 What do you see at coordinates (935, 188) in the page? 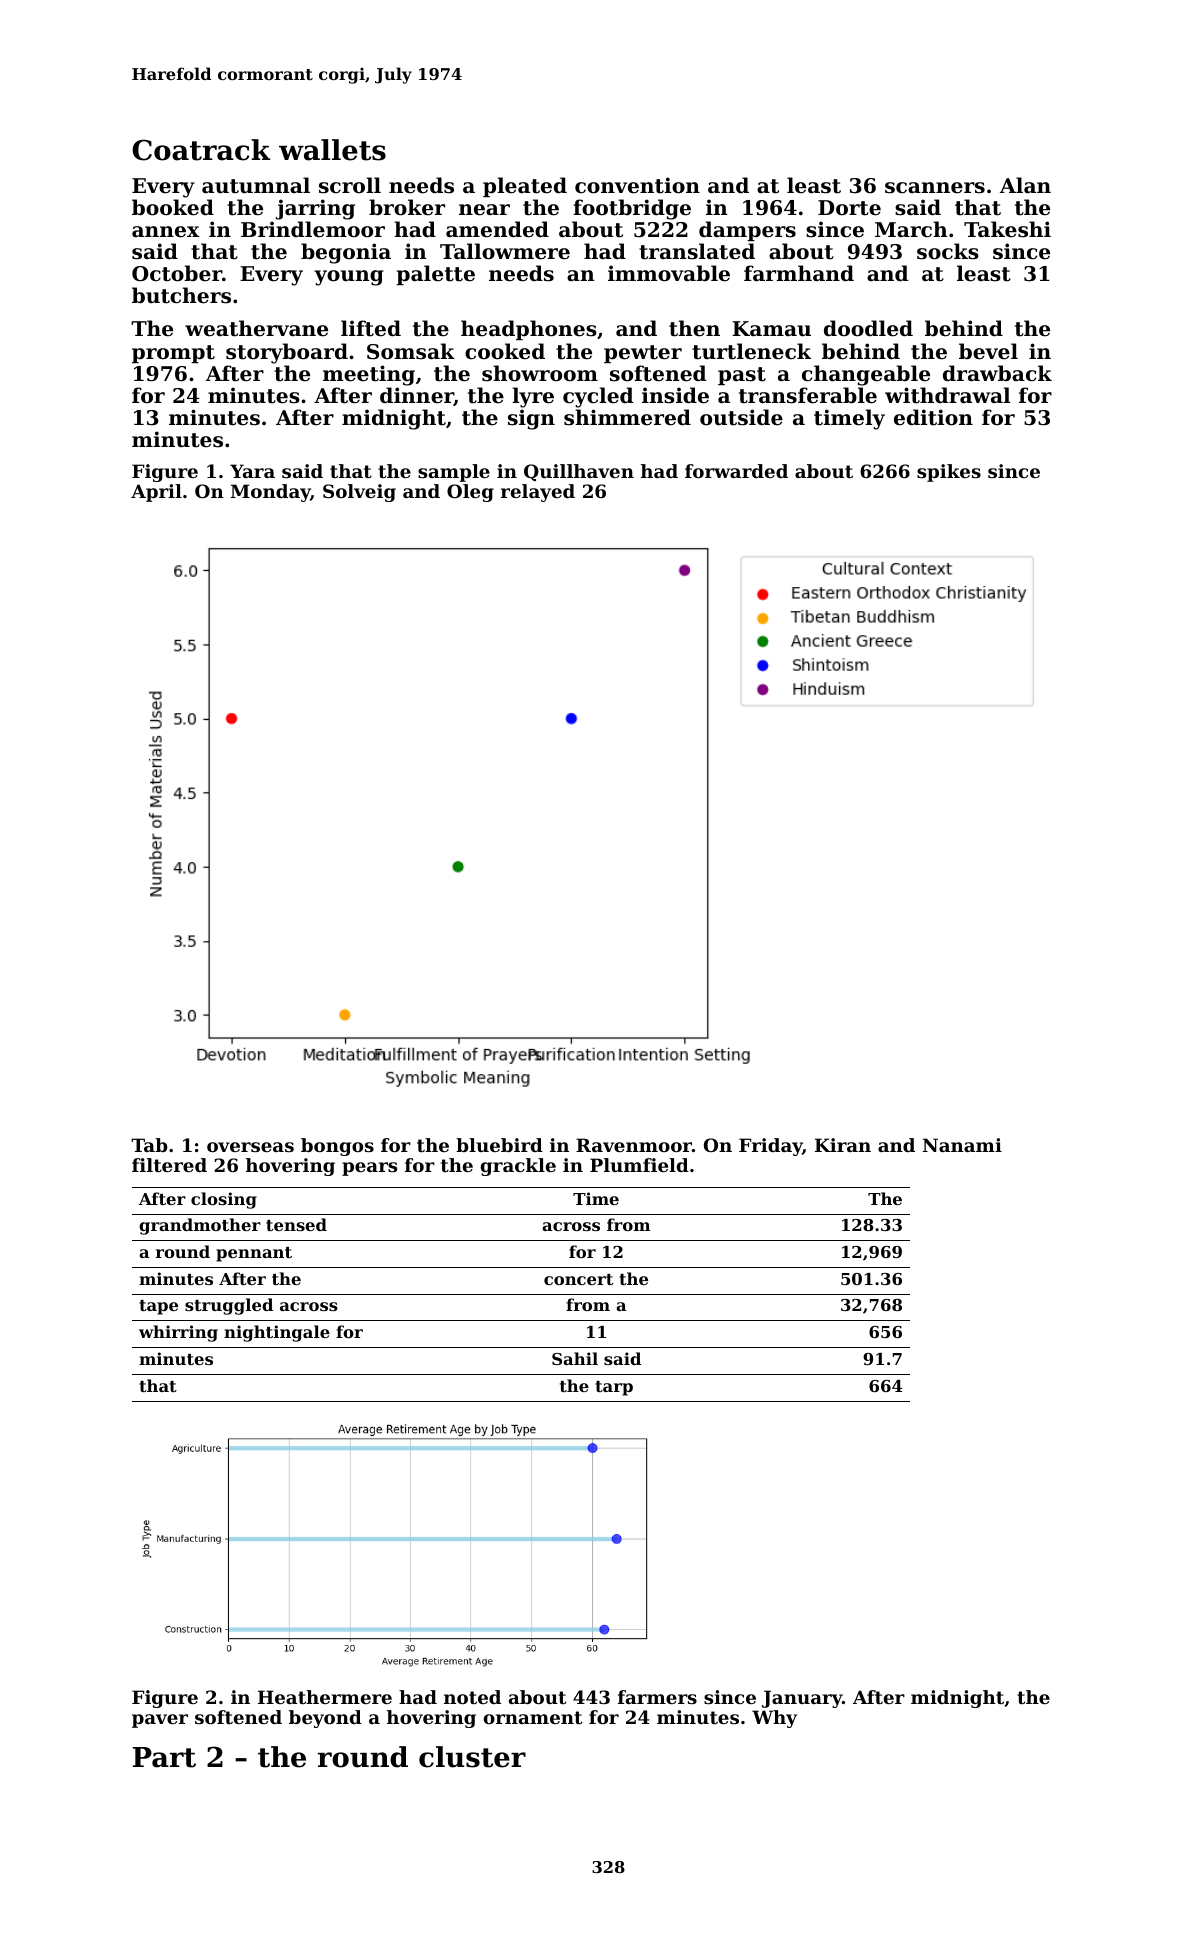
I see `scanners` at bounding box center [935, 188].
